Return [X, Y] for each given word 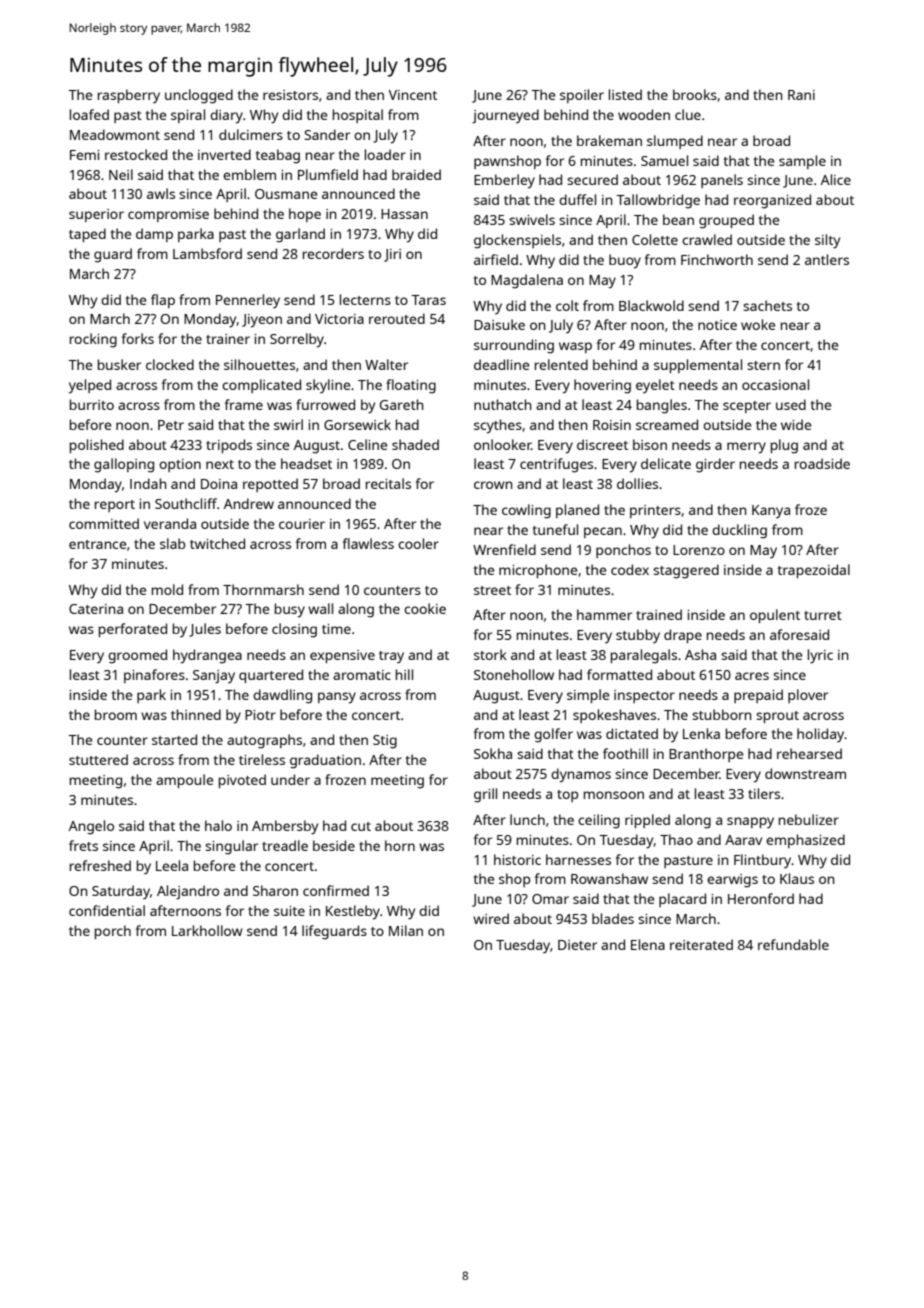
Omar [550, 899]
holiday [821, 735]
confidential [107, 910]
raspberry [129, 96]
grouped [726, 221]
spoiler [582, 96]
